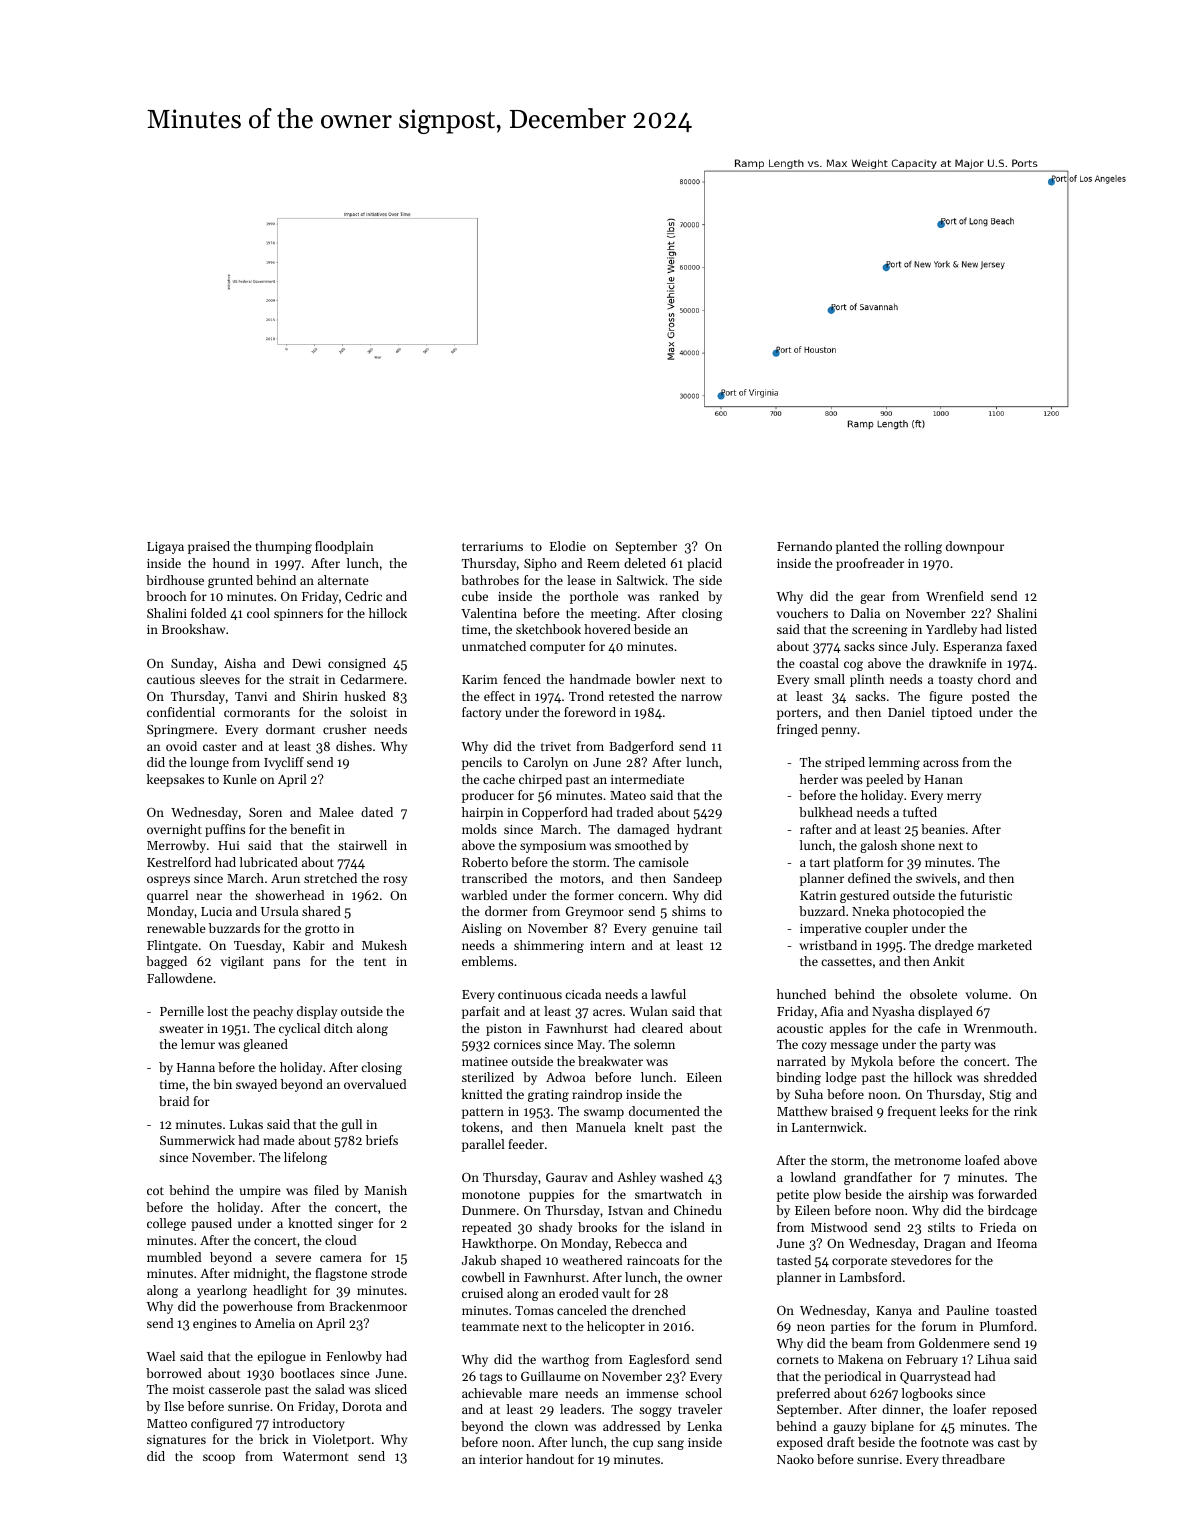 Image resolution: width=1184 pixels, height=1533 pixels. Describe the element at coordinates (256, 1085) in the image. I see `swayed` at that location.
